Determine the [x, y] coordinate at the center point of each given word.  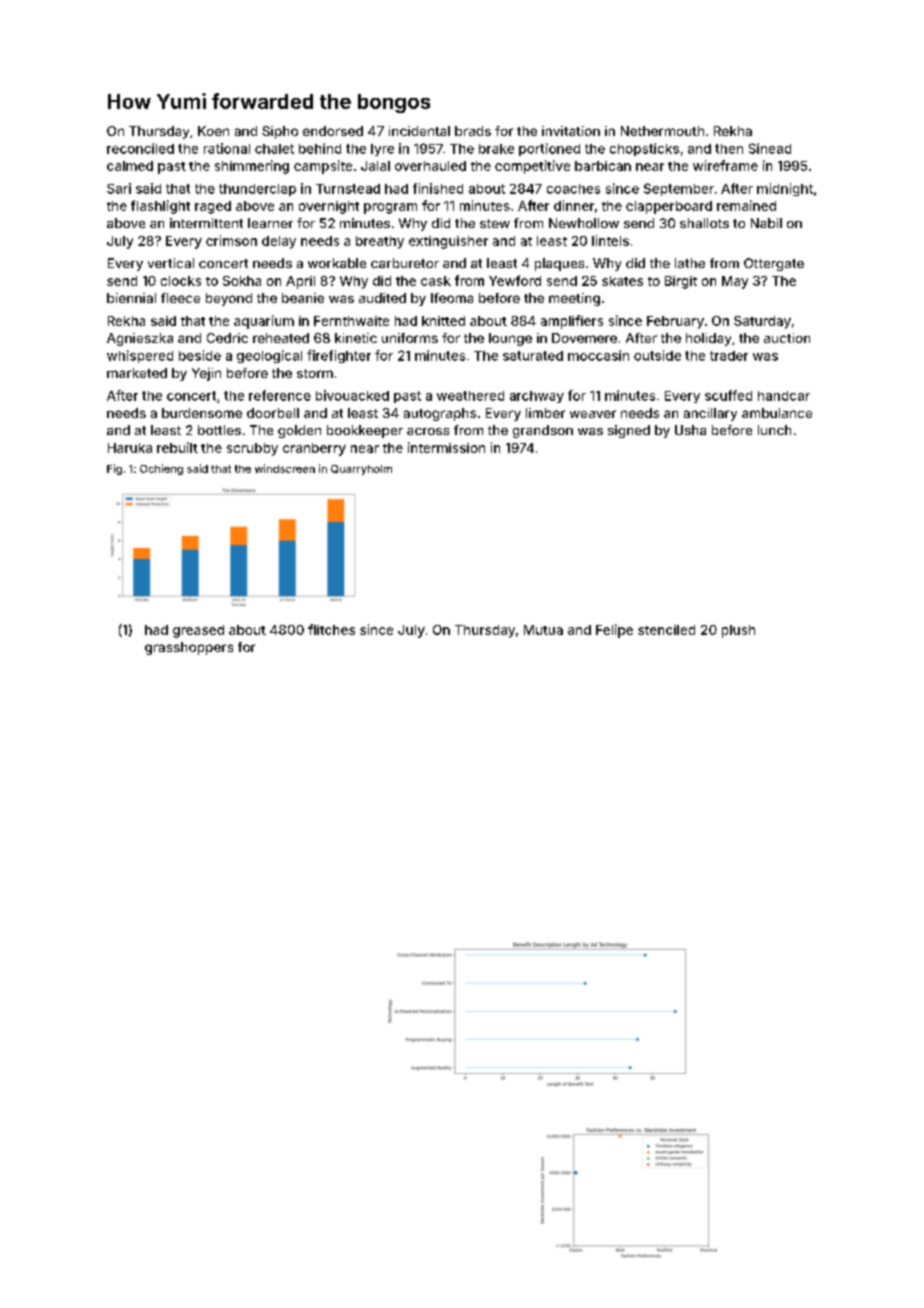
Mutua [543, 630]
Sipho [280, 132]
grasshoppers [189, 648]
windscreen [285, 468]
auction [787, 338]
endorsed [333, 131]
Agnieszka [140, 339]
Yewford [515, 280]
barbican [603, 166]
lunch [774, 430]
